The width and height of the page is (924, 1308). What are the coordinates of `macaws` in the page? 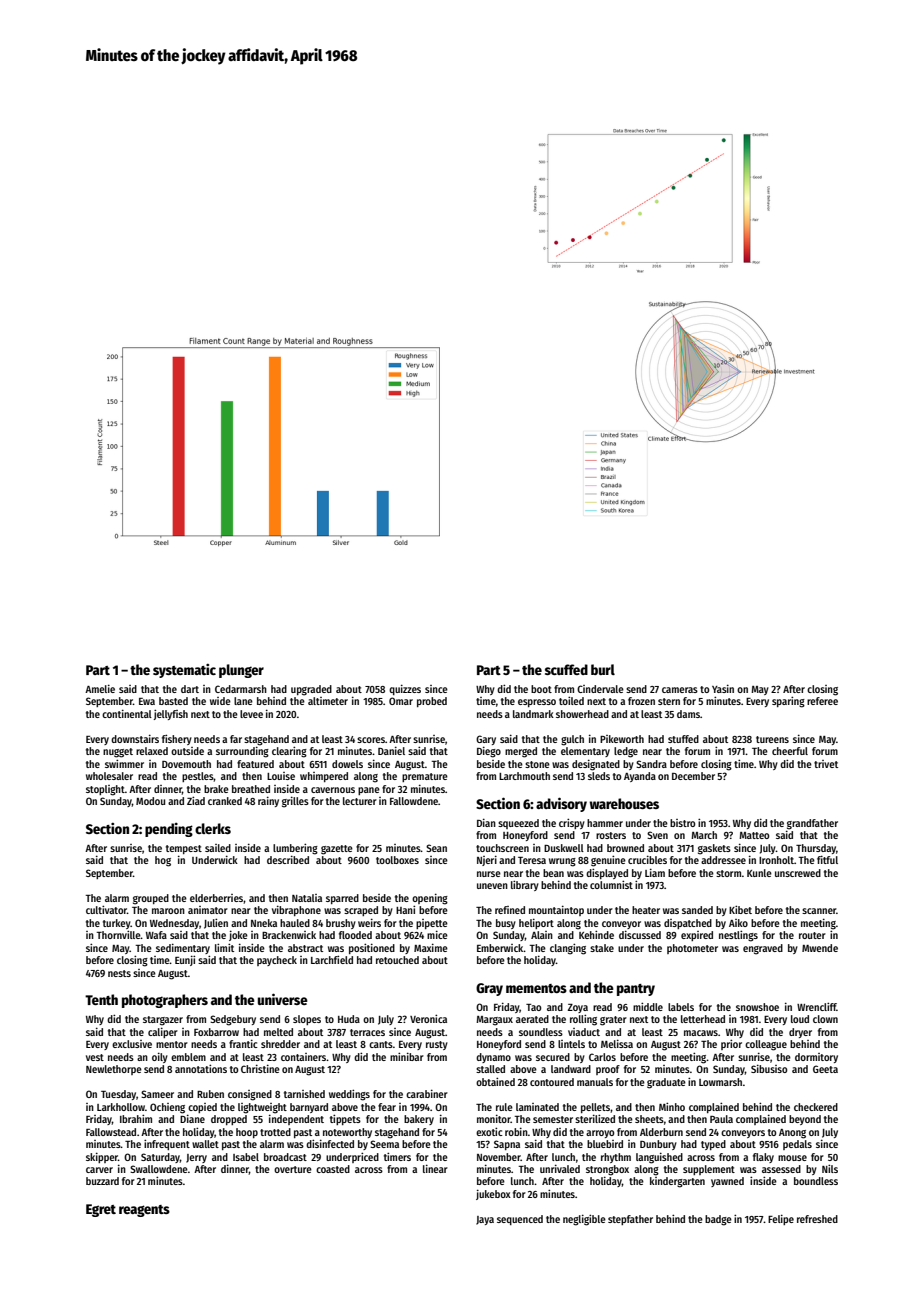 It's located at (701, 1033).
